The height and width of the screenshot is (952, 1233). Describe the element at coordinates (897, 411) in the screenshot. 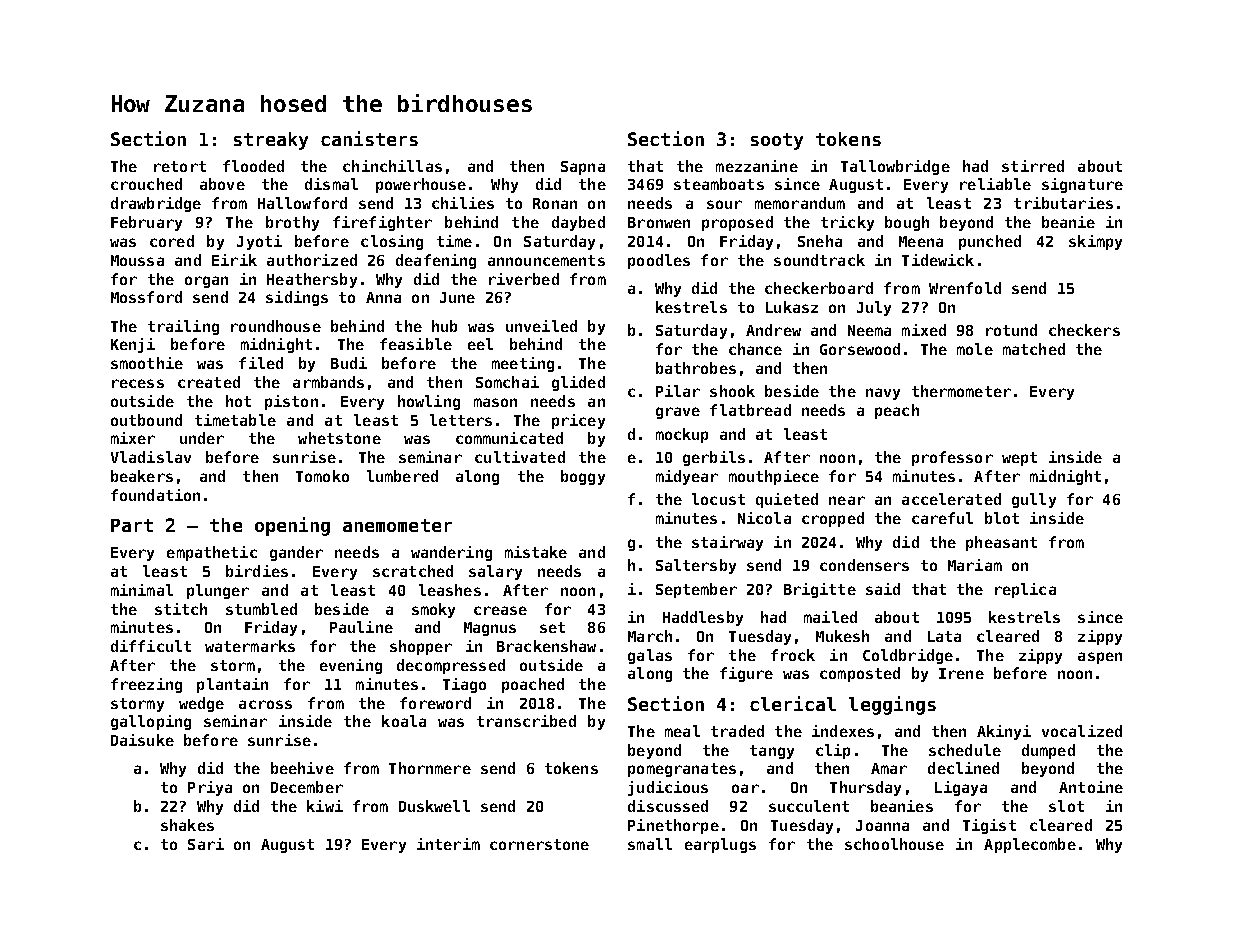

I see `peach` at that location.
